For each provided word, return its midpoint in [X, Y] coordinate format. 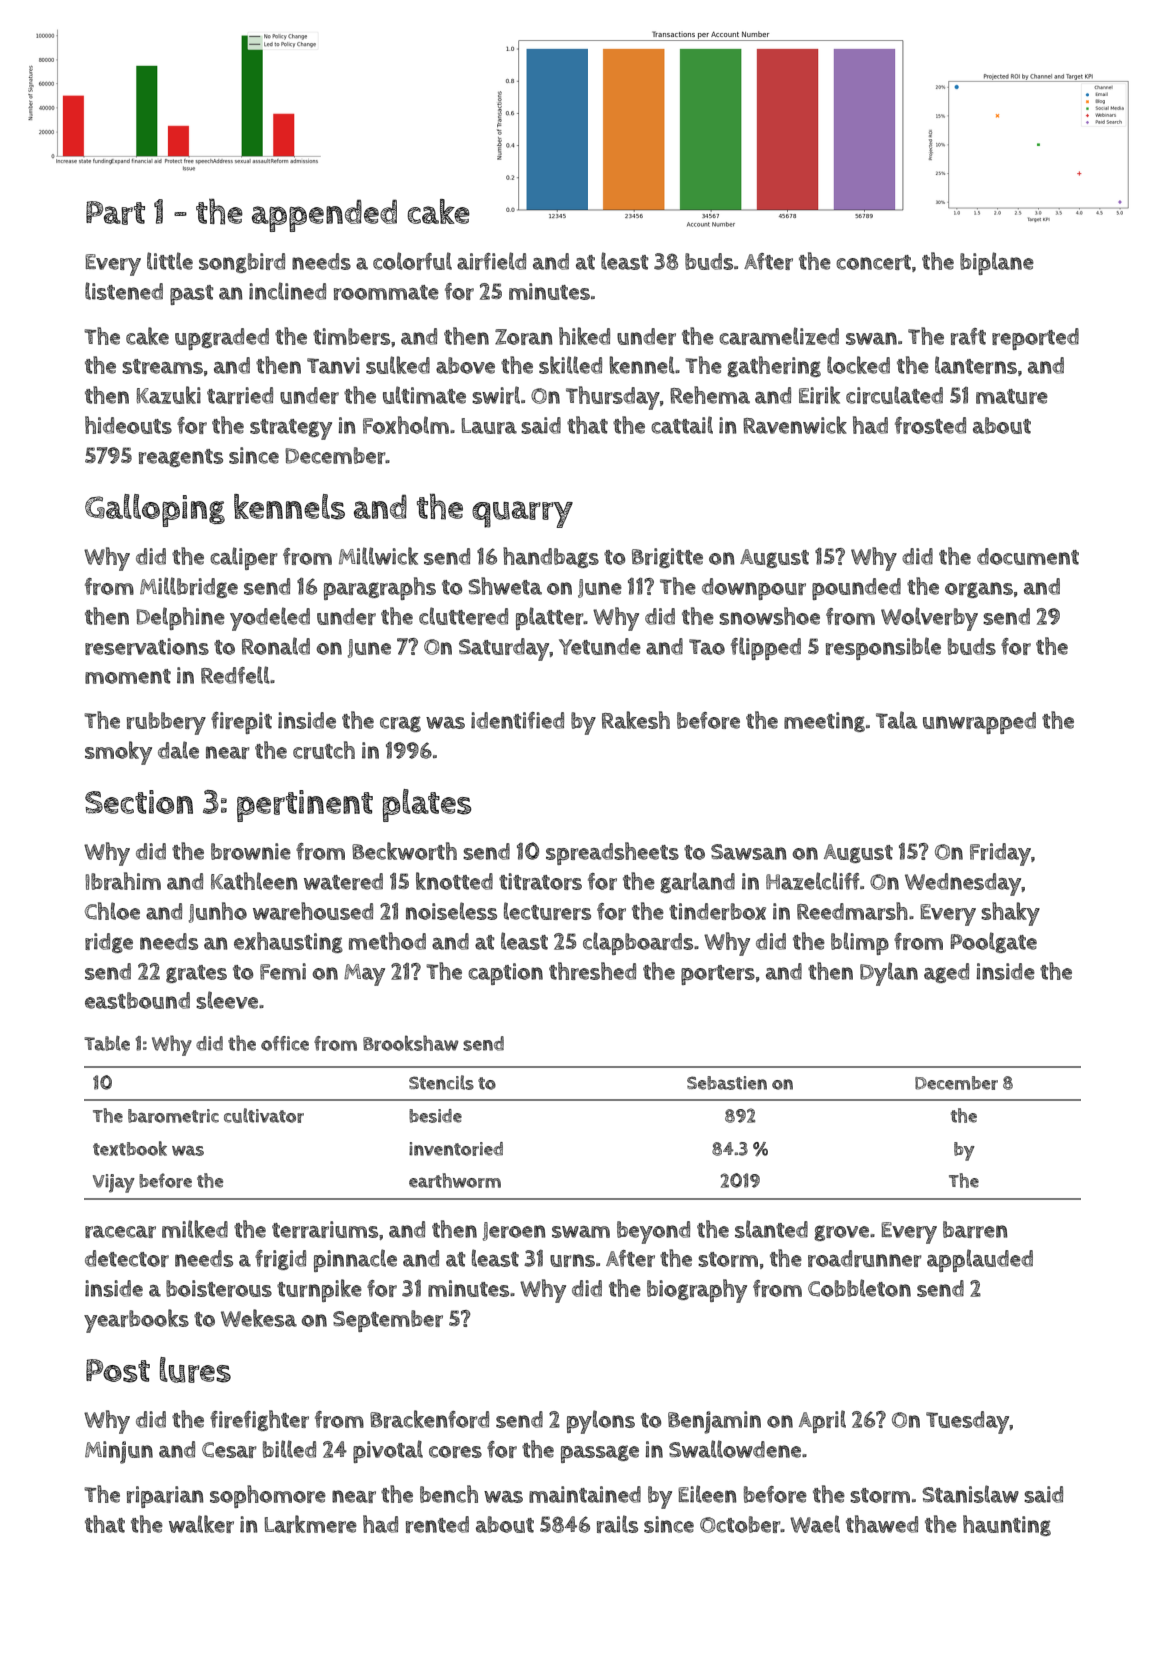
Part [115, 213]
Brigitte [667, 558]
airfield [491, 261]
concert [873, 262]
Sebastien [727, 1083]
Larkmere [310, 1524]
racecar [120, 1232]
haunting [1007, 1525]
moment [128, 676]
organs [979, 590]
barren [975, 1229]
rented [437, 1524]
